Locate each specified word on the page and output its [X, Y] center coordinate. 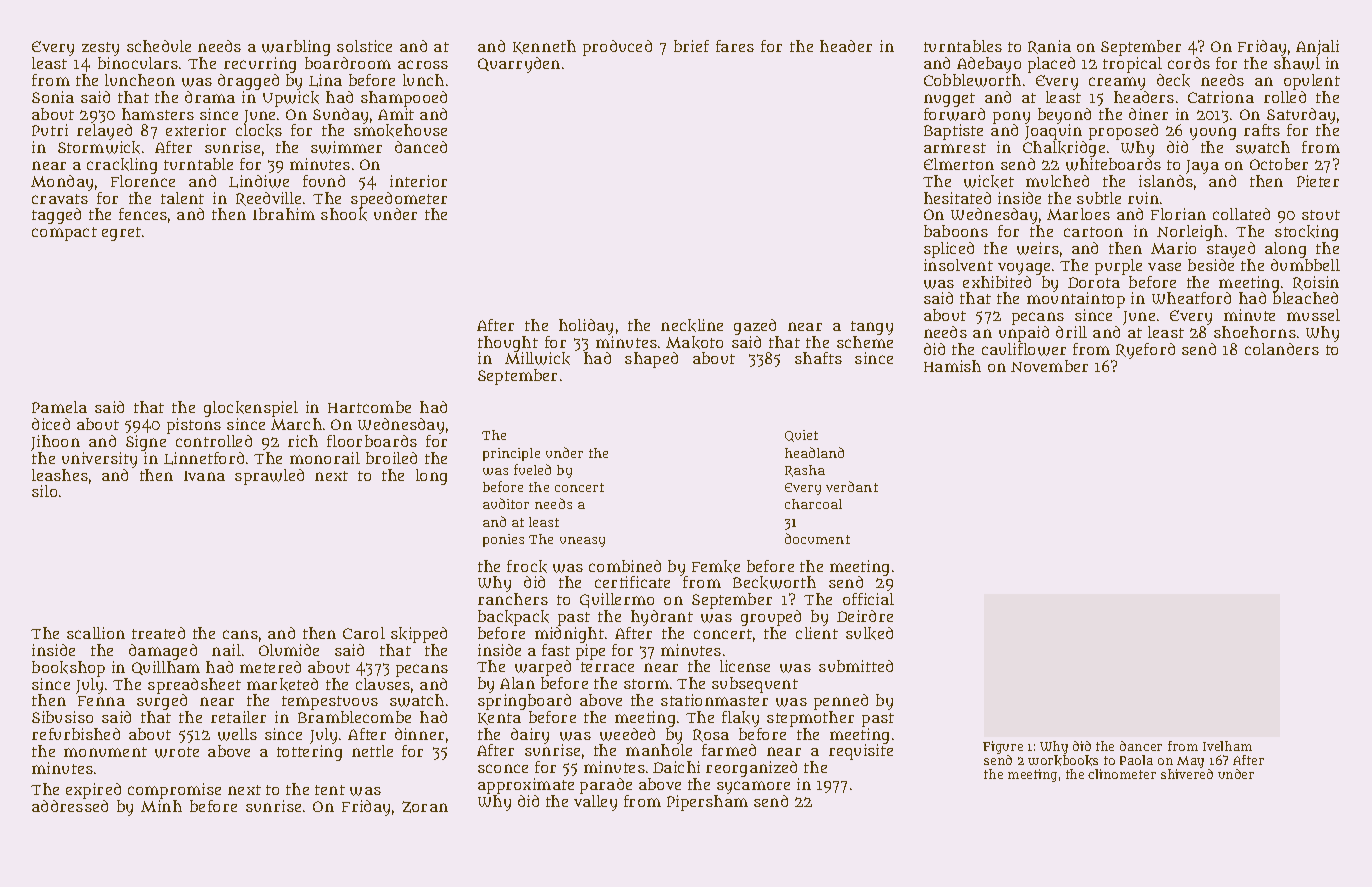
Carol [364, 633]
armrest [955, 148]
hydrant [662, 618]
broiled [391, 458]
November [1049, 366]
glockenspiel [251, 409]
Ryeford [1145, 351]
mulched [1057, 181]
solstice [364, 46]
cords [1189, 63]
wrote [177, 752]
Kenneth [544, 47]
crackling [122, 166]
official [868, 599]
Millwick [537, 358]
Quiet [801, 436]
